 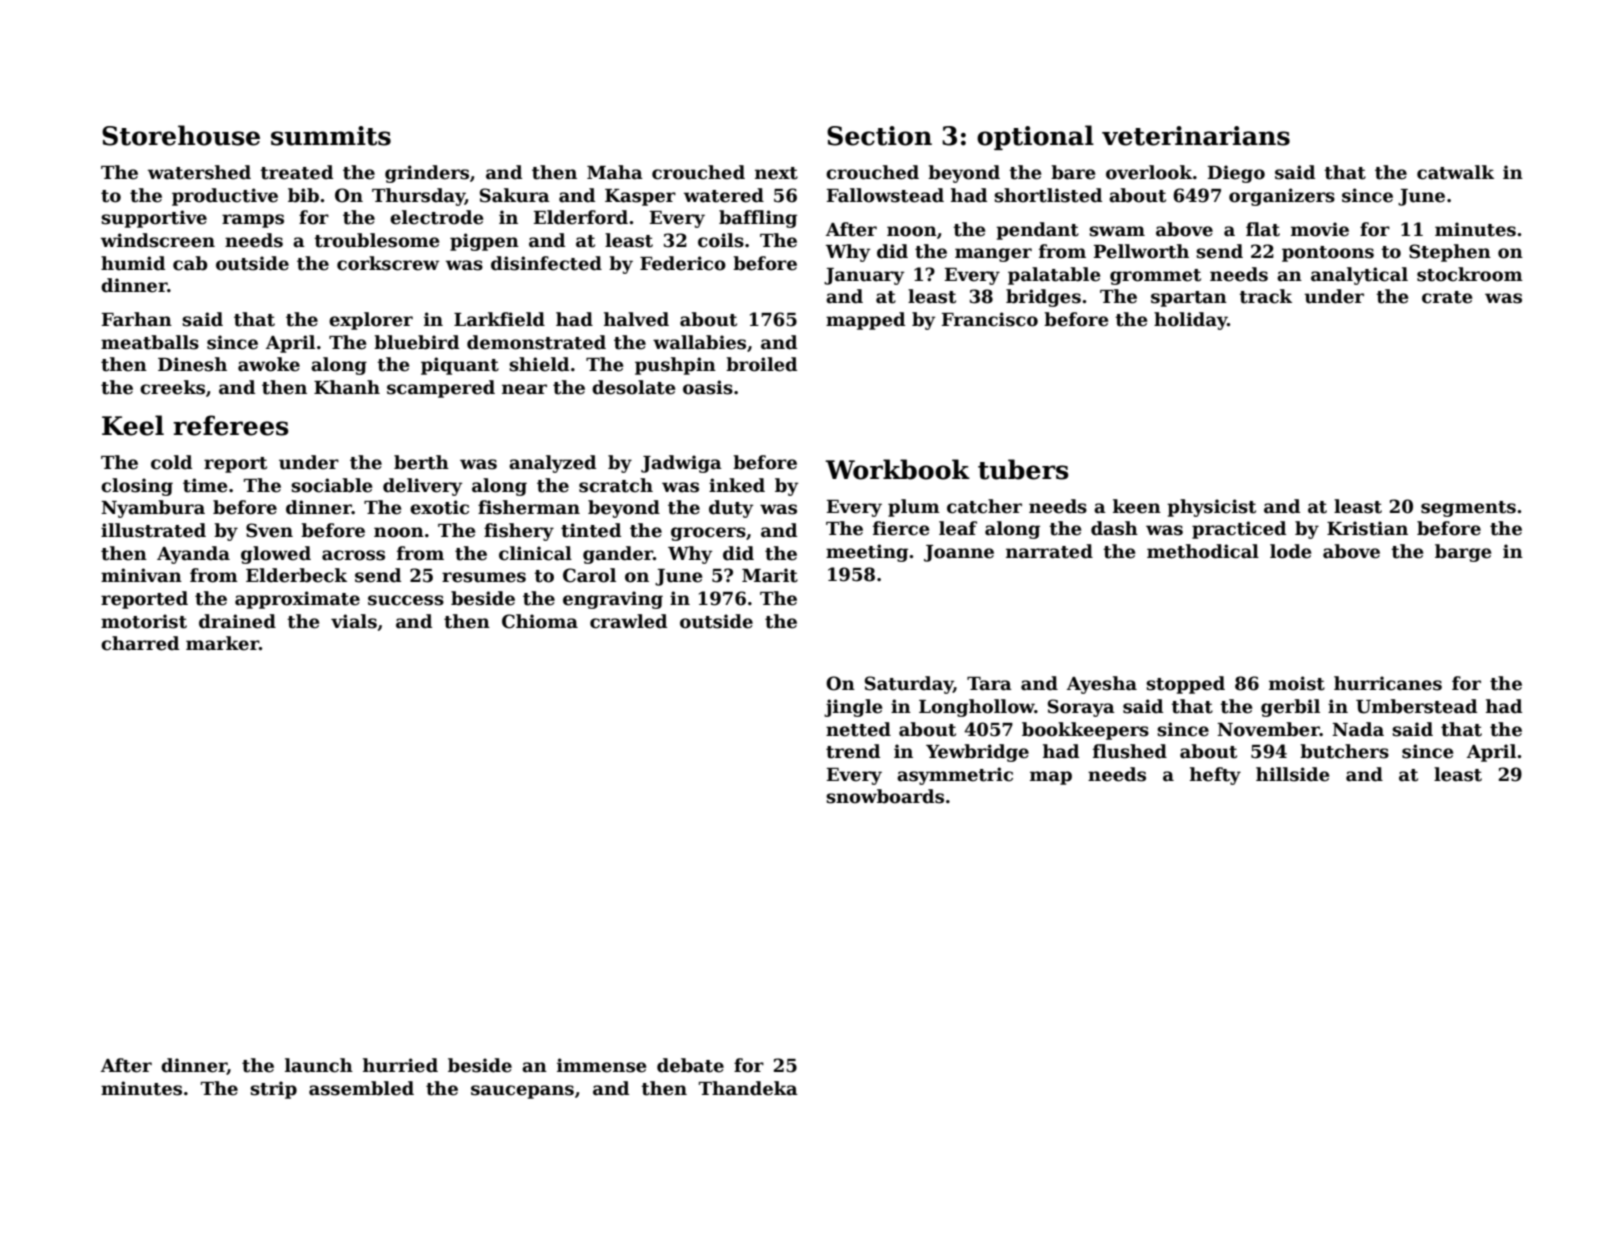 What do you see at coordinates (522, 1092) in the image?
I see `saucepans` at bounding box center [522, 1092].
